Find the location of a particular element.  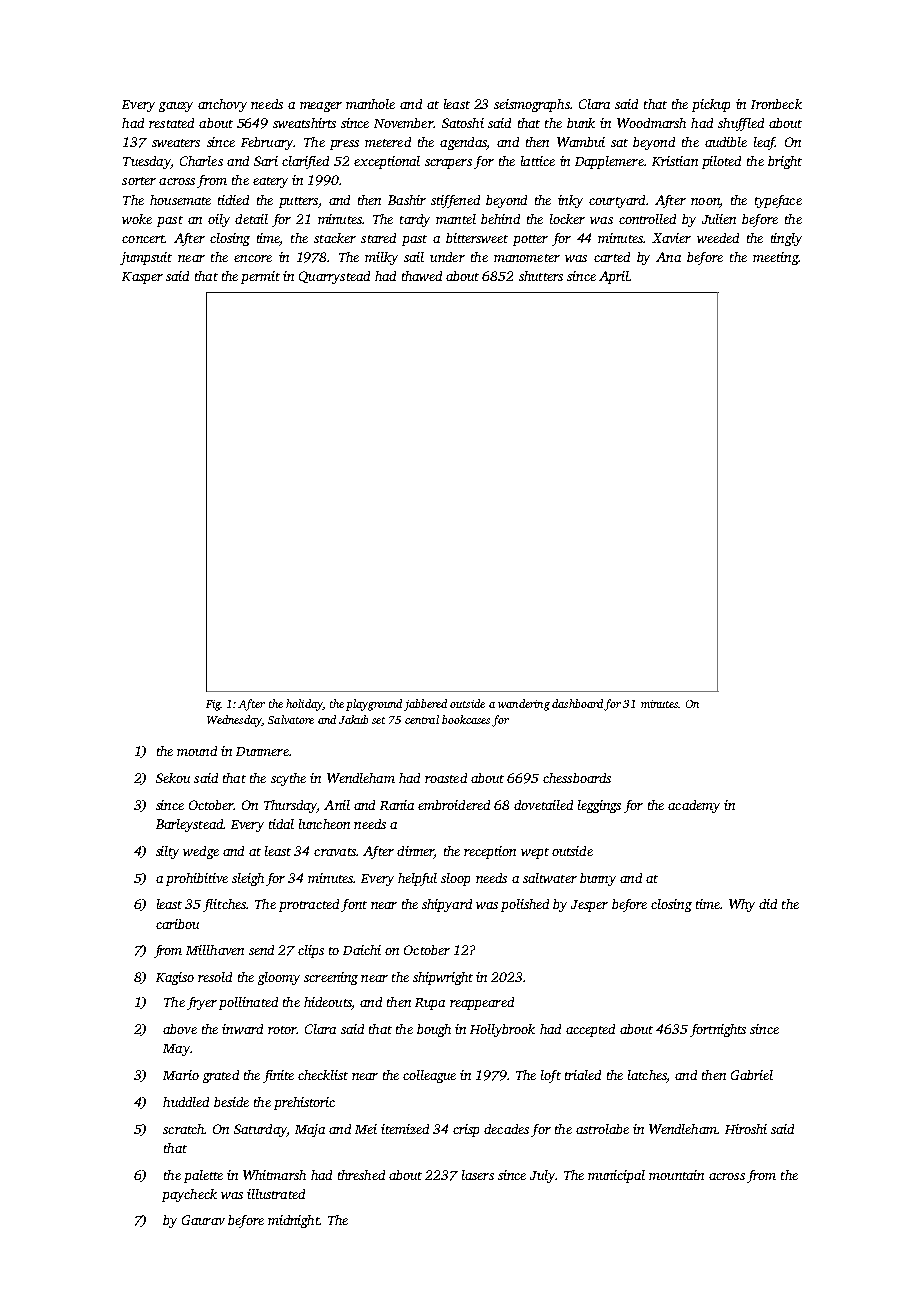

sweatshirts is located at coordinates (304, 123).
